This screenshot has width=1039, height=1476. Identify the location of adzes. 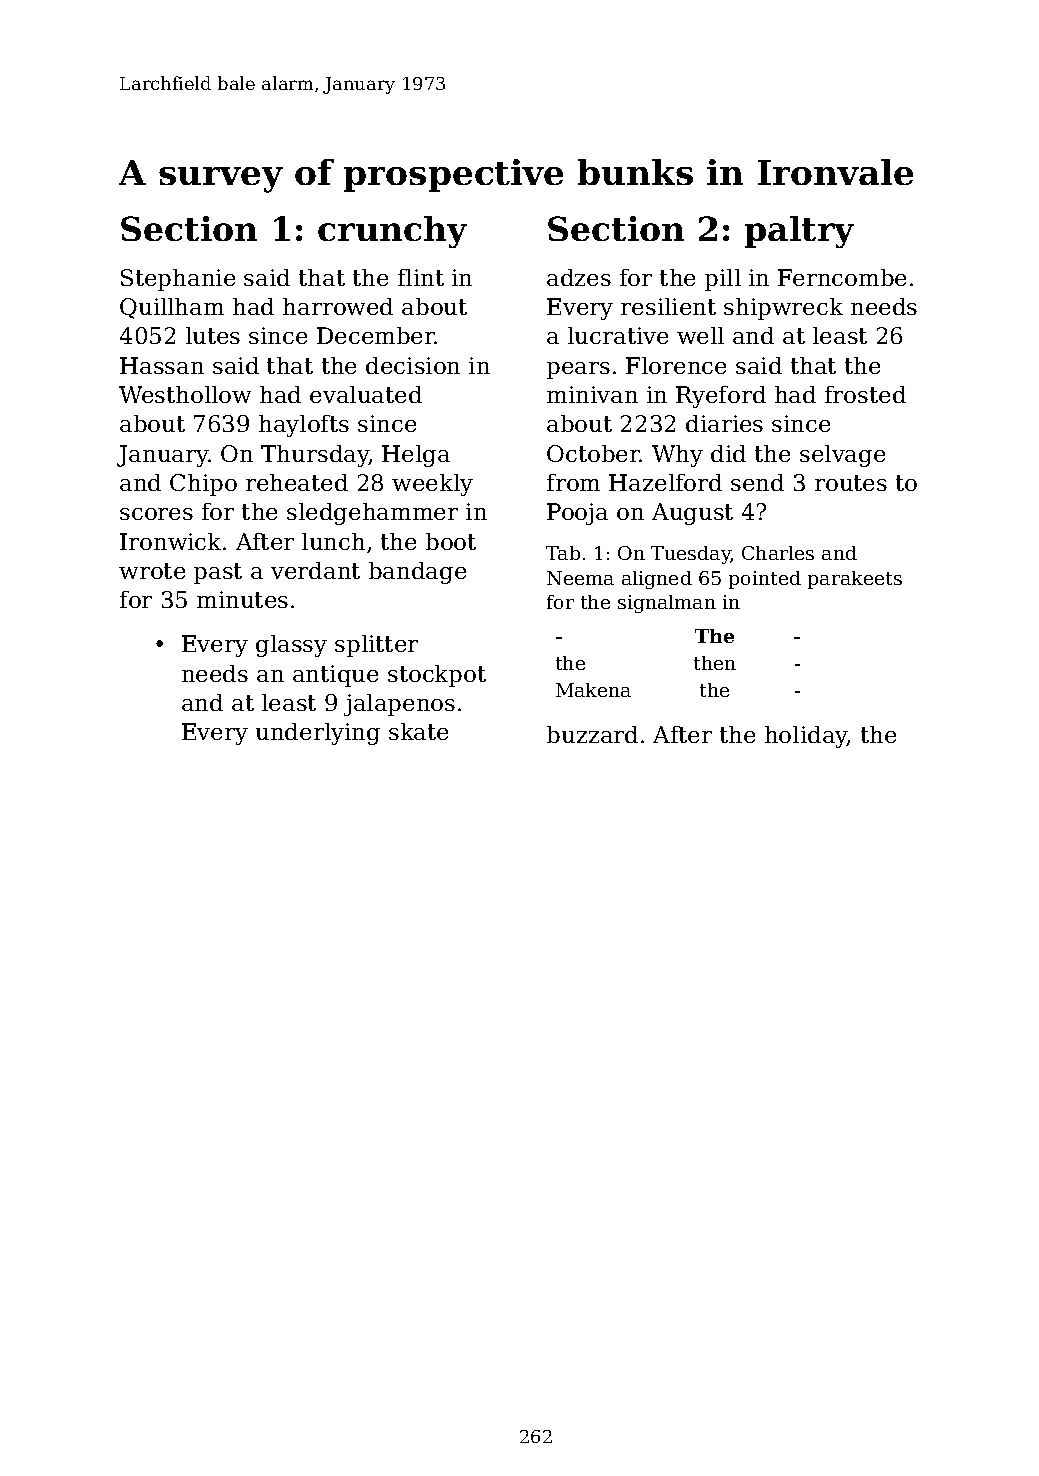
(579, 277).
